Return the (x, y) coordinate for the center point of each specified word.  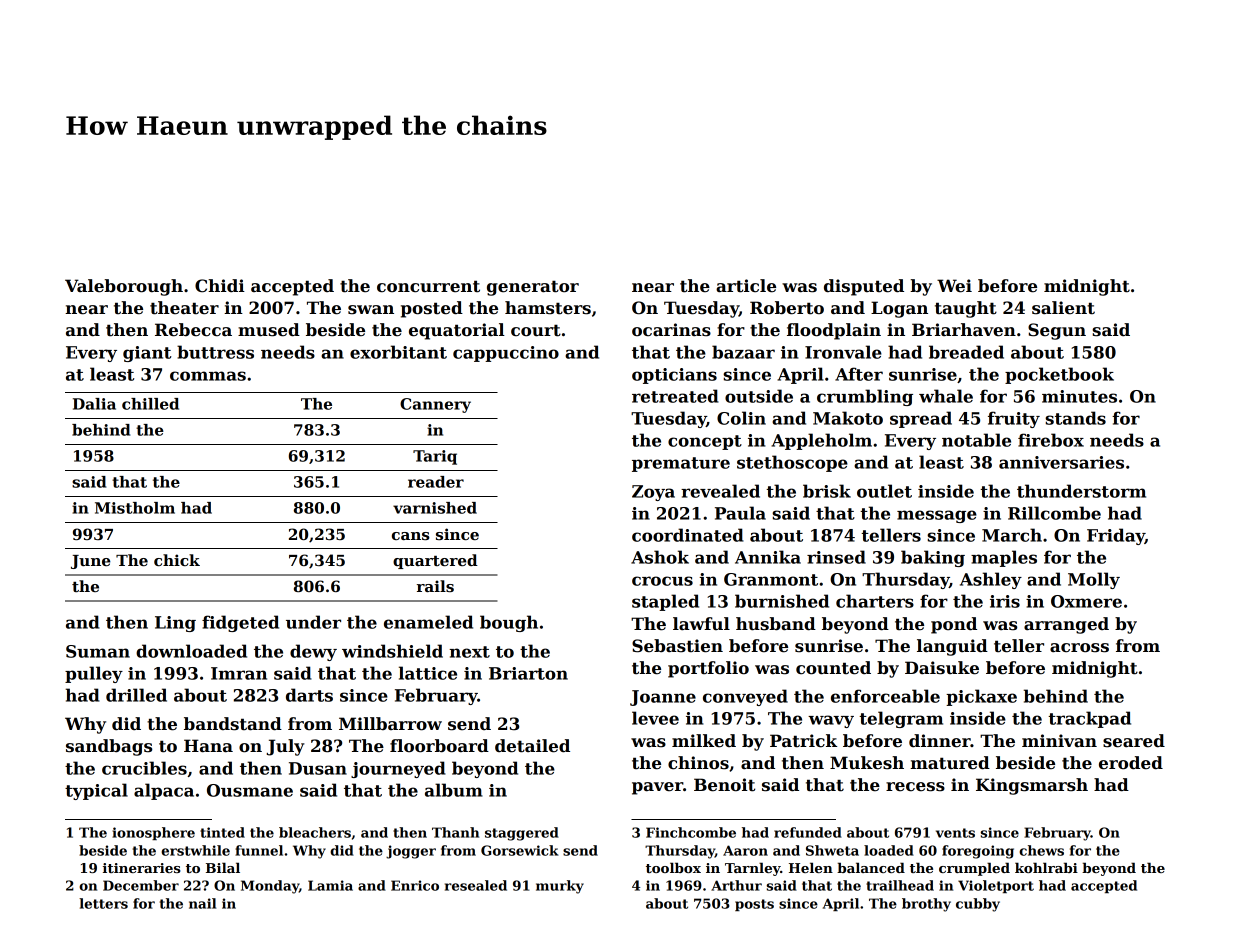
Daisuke (942, 668)
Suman (98, 651)
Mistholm (135, 508)
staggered (522, 834)
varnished (435, 508)
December (141, 885)
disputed (864, 287)
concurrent (428, 286)
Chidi (220, 286)
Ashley (991, 580)
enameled (428, 622)
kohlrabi (1046, 867)
